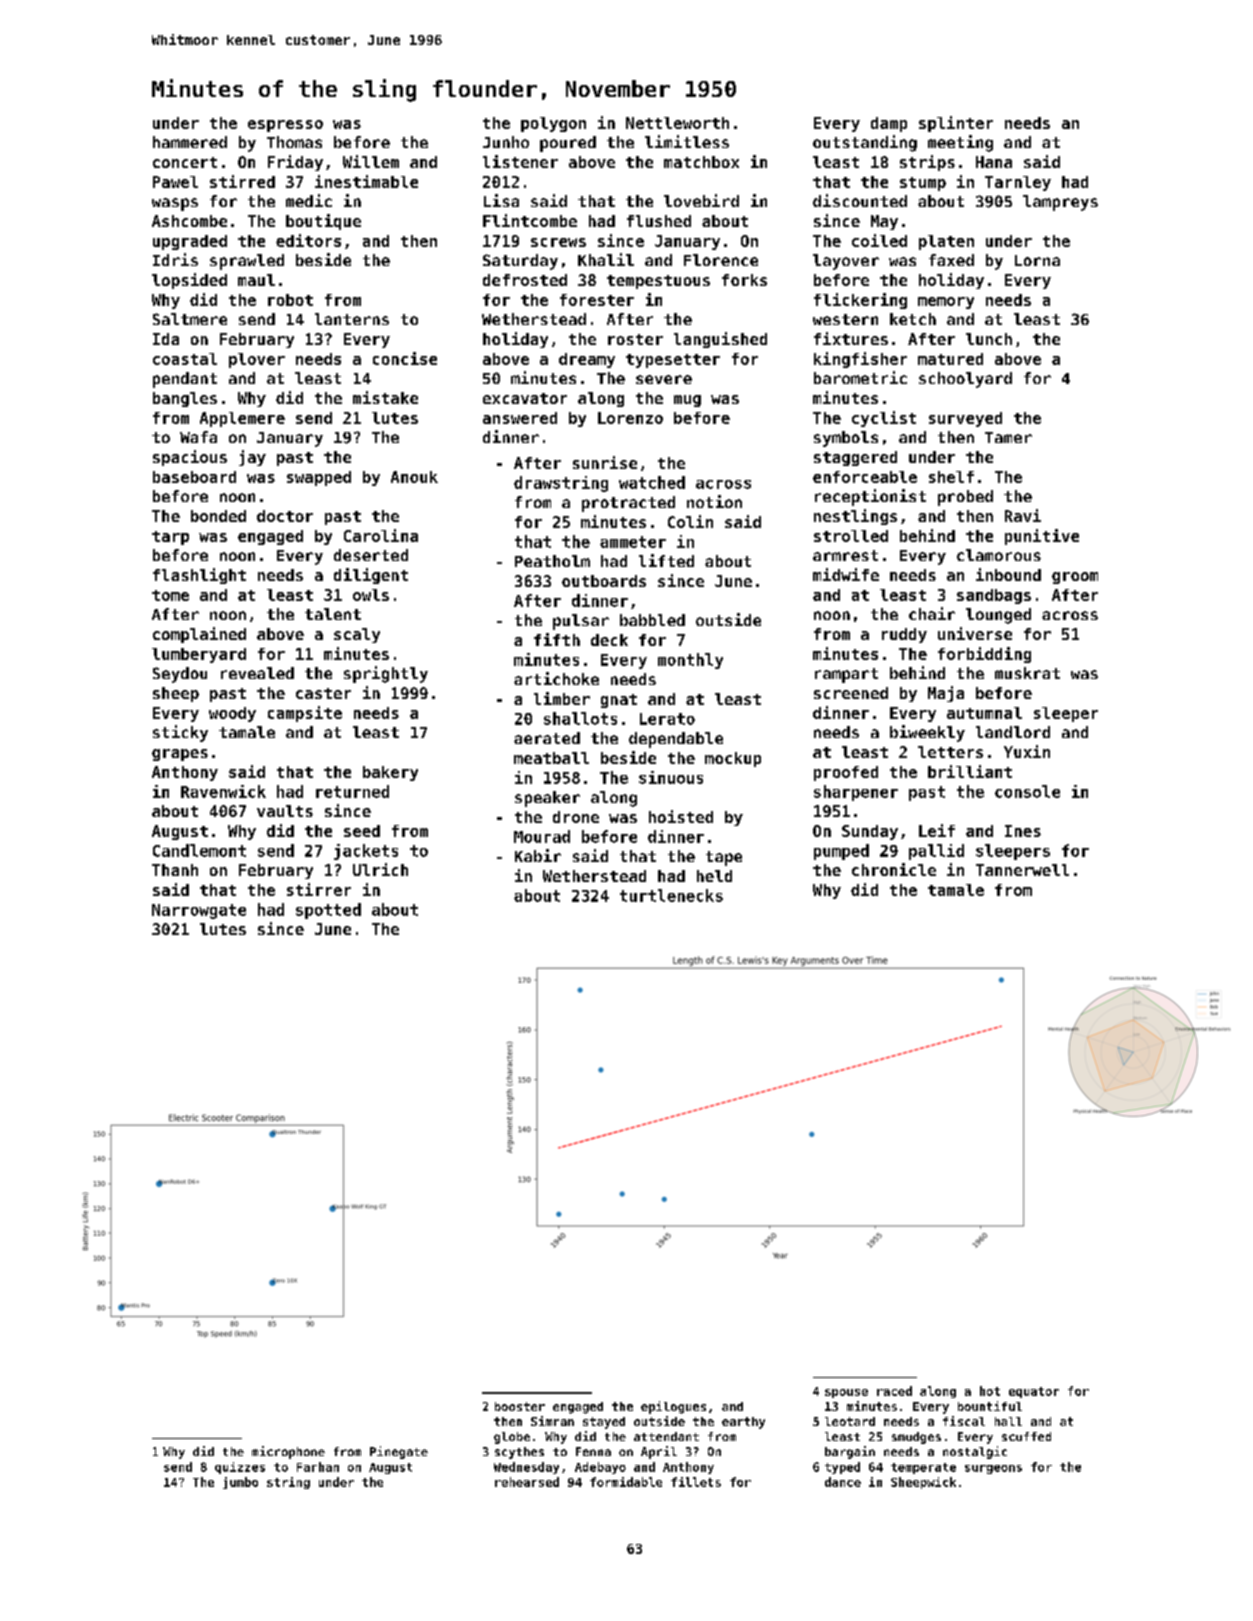 Image resolution: width=1253 pixels, height=1621 pixels. Describe the element at coordinates (308, 240) in the screenshot. I see `editors` at that location.
